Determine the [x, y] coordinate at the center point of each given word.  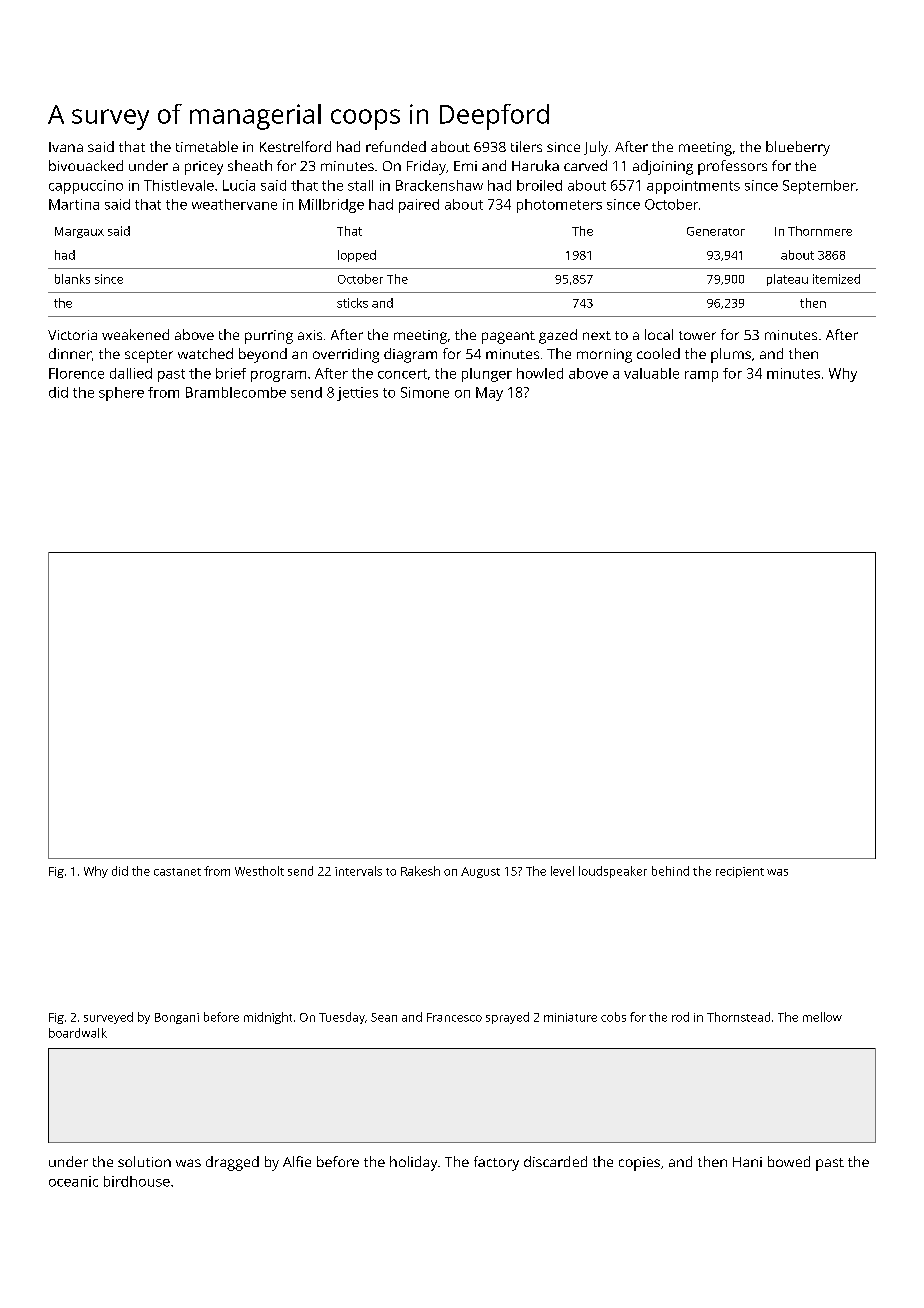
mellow [822, 1017]
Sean [384, 1017]
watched [205, 353]
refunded [396, 146]
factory [496, 1163]
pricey [204, 168]
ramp [701, 376]
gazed [558, 336]
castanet [177, 872]
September [819, 187]
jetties [357, 394]
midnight [268, 1018]
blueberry [798, 148]
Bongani [177, 1018]
